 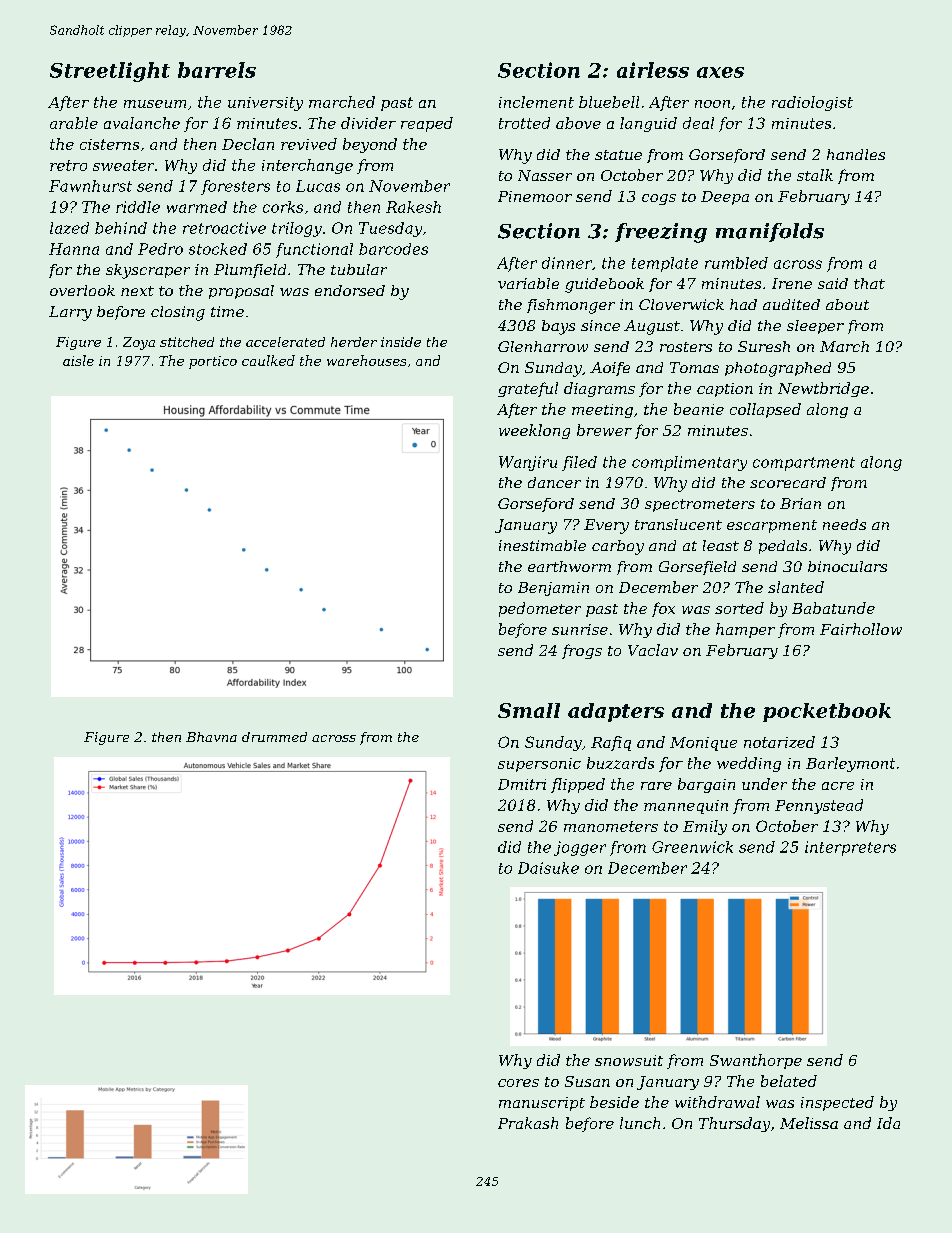 I want to click on drummed, so click(x=274, y=737).
